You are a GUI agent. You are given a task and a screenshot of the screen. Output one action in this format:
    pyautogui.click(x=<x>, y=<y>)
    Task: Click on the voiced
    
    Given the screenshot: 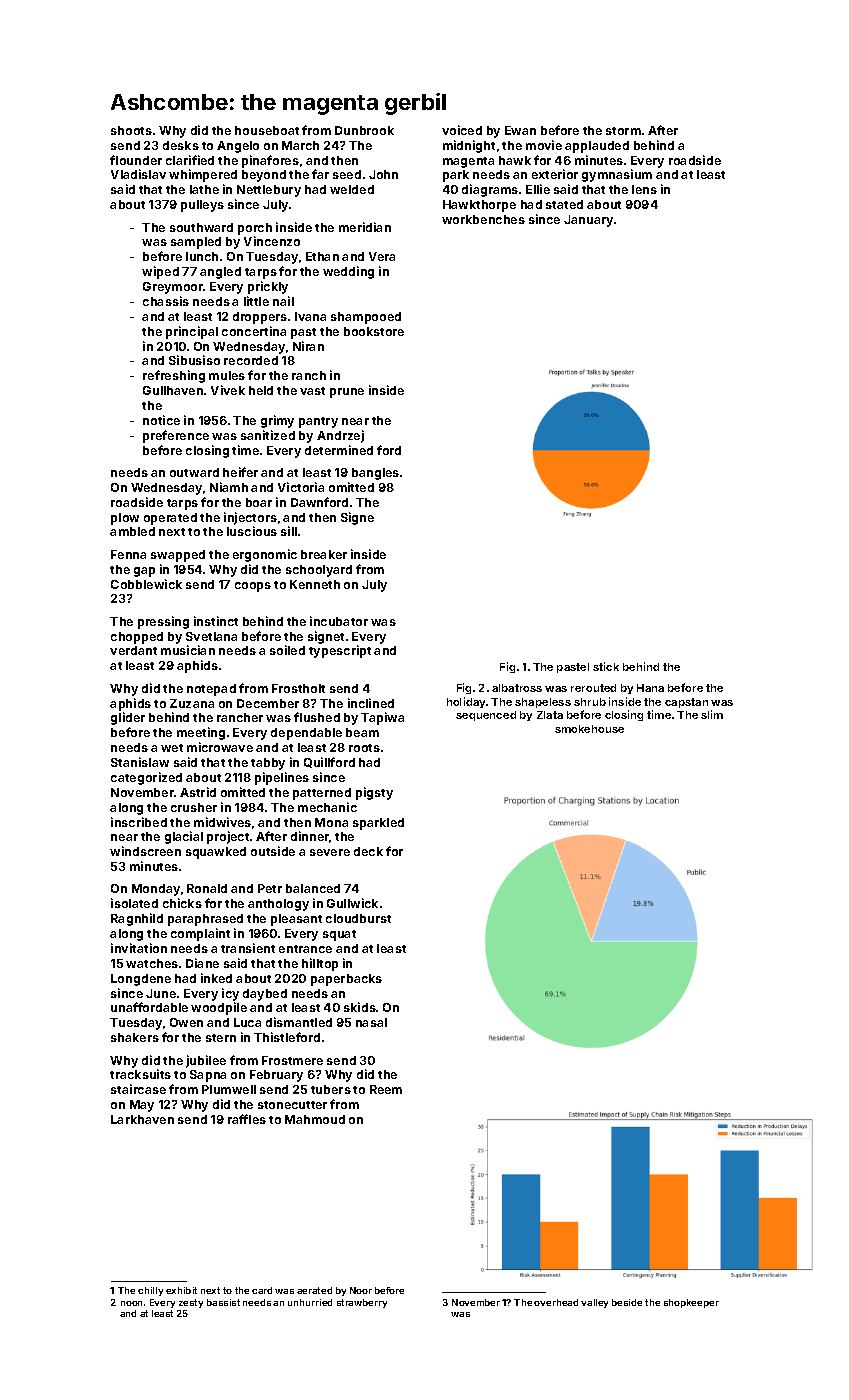 What is the action you would take?
    pyautogui.click(x=462, y=130)
